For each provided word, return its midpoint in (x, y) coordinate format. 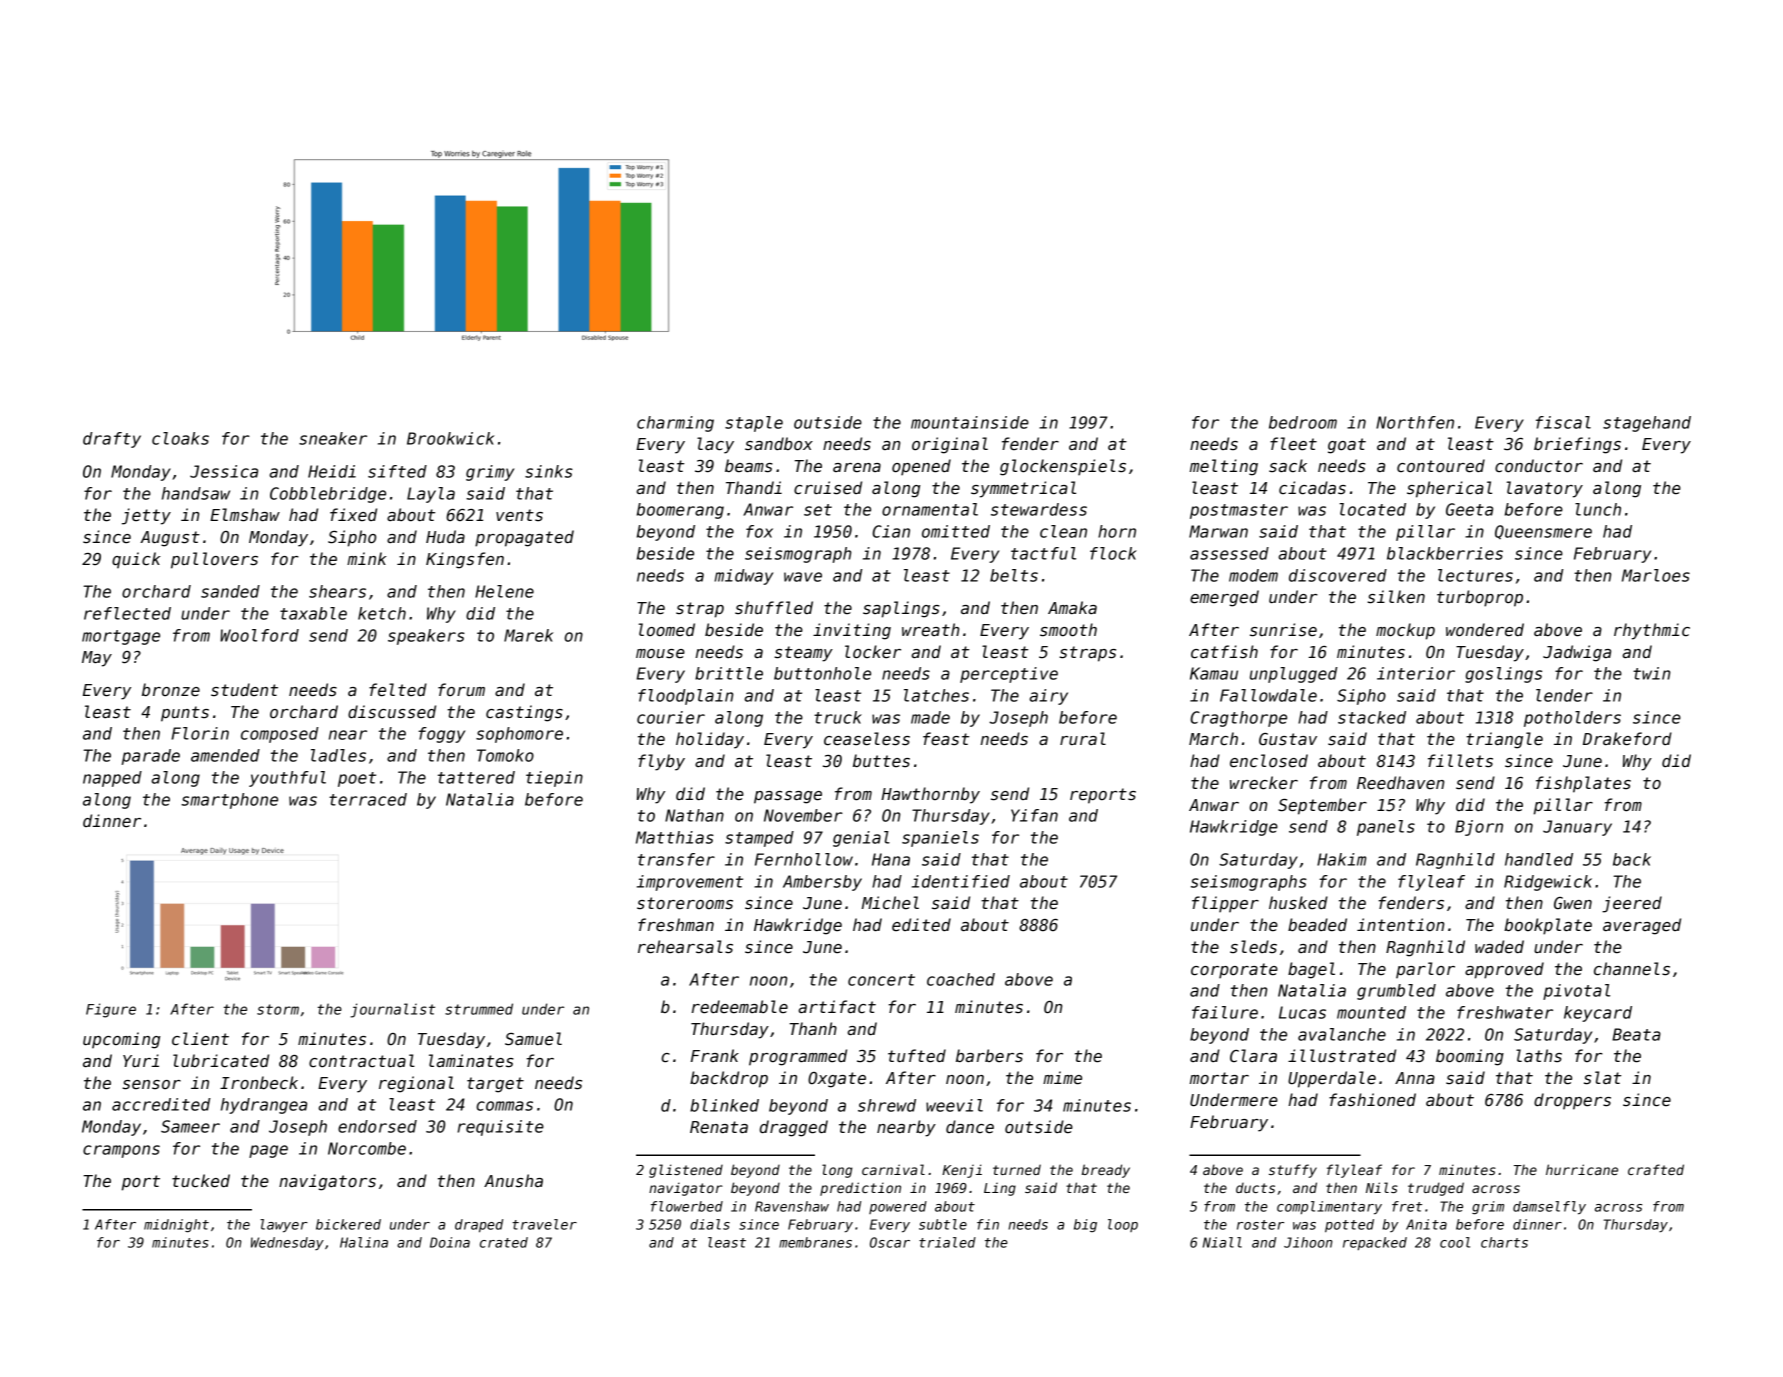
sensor (151, 1085)
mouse (660, 654)
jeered (1632, 904)
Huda (445, 536)
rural (1083, 738)
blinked (724, 1105)
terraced (368, 799)
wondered (1485, 630)
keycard (1598, 1014)
